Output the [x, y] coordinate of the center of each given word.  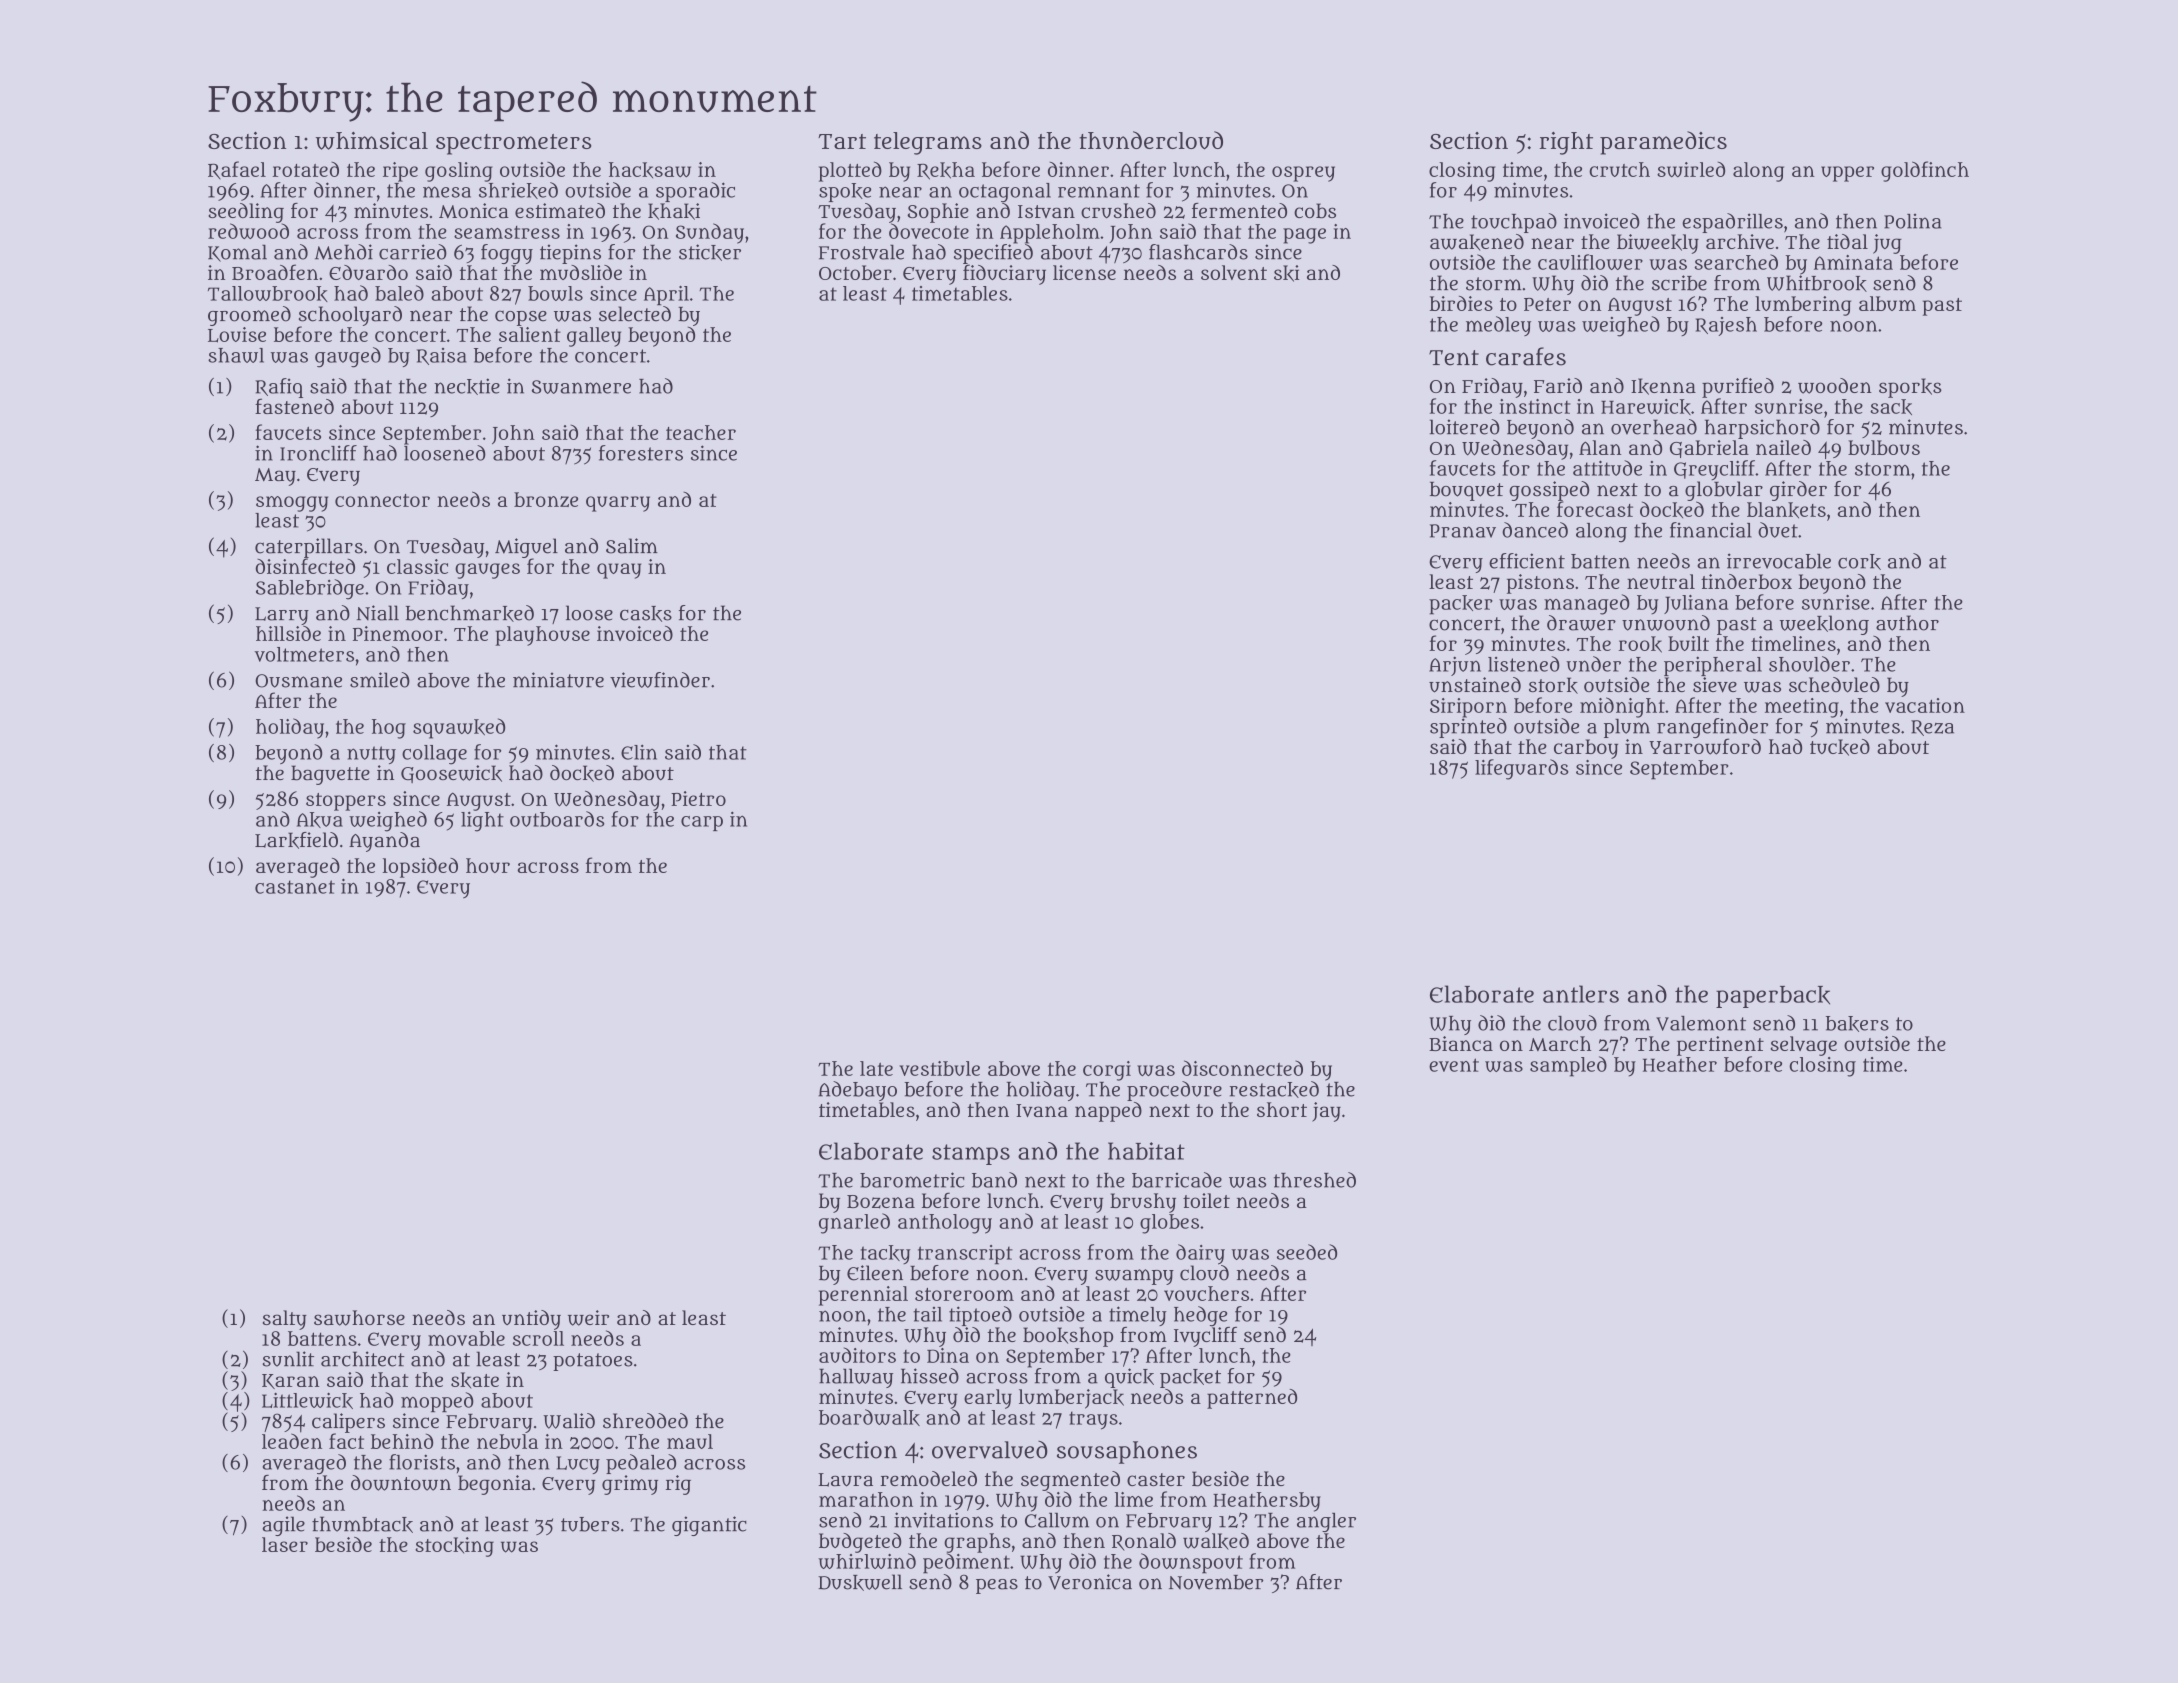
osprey [1303, 174]
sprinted [1468, 728]
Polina [1913, 221]
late [876, 1068]
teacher [701, 432]
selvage [1803, 1046]
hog [389, 729]
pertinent [1720, 1046]
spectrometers [514, 144]
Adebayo [857, 1091]
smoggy [292, 504]
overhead [1654, 427]
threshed [1315, 1180]
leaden [292, 1441]
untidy [531, 1320]
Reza [1932, 728]
